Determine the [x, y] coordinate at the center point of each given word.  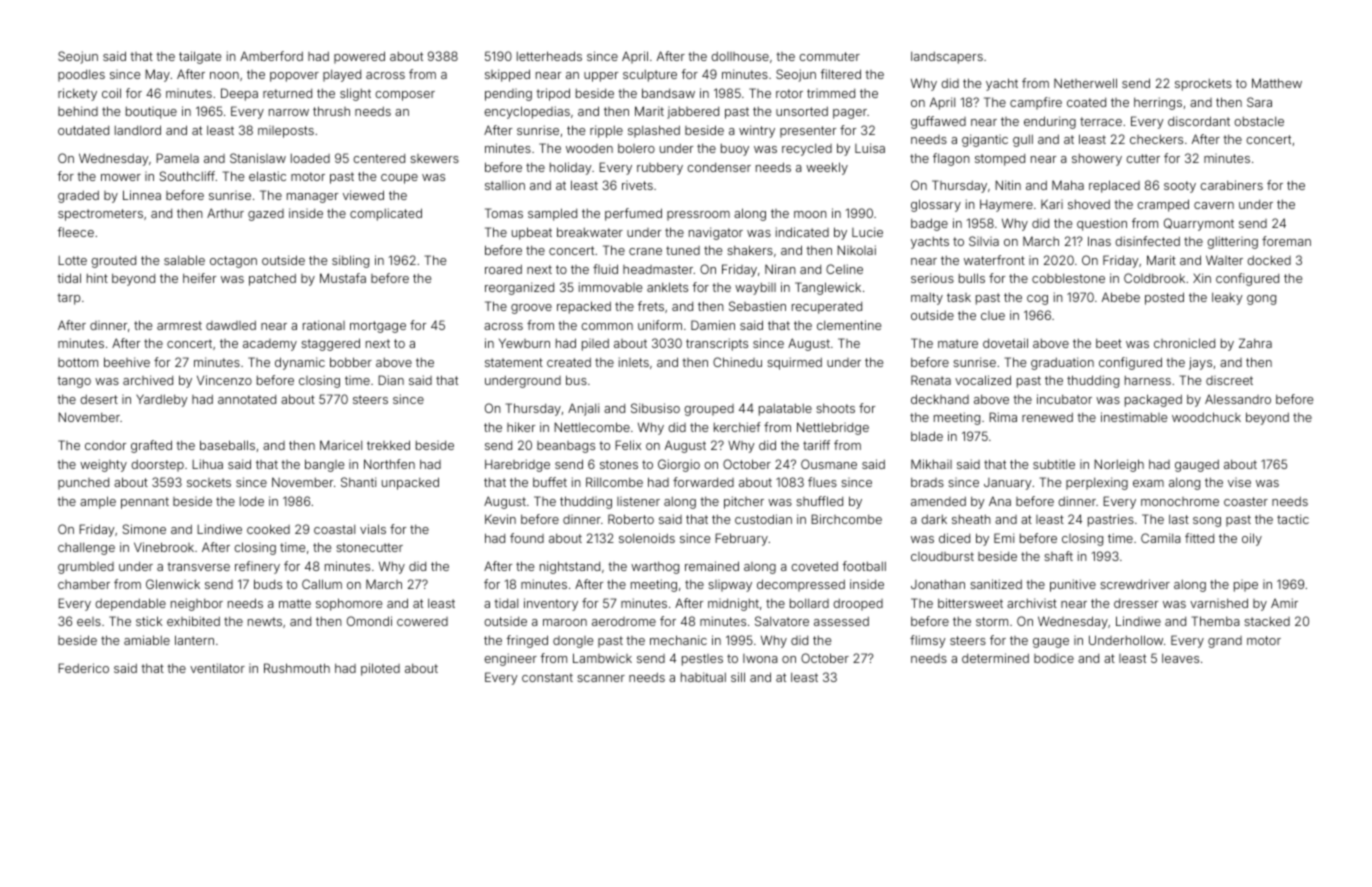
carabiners [1231, 185]
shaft [1058, 556]
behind [78, 111]
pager [850, 114]
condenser [719, 167]
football [864, 566]
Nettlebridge [833, 428]
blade [927, 436]
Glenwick [173, 584]
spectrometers [100, 215]
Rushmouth [297, 668]
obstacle [1259, 121]
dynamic [300, 363]
